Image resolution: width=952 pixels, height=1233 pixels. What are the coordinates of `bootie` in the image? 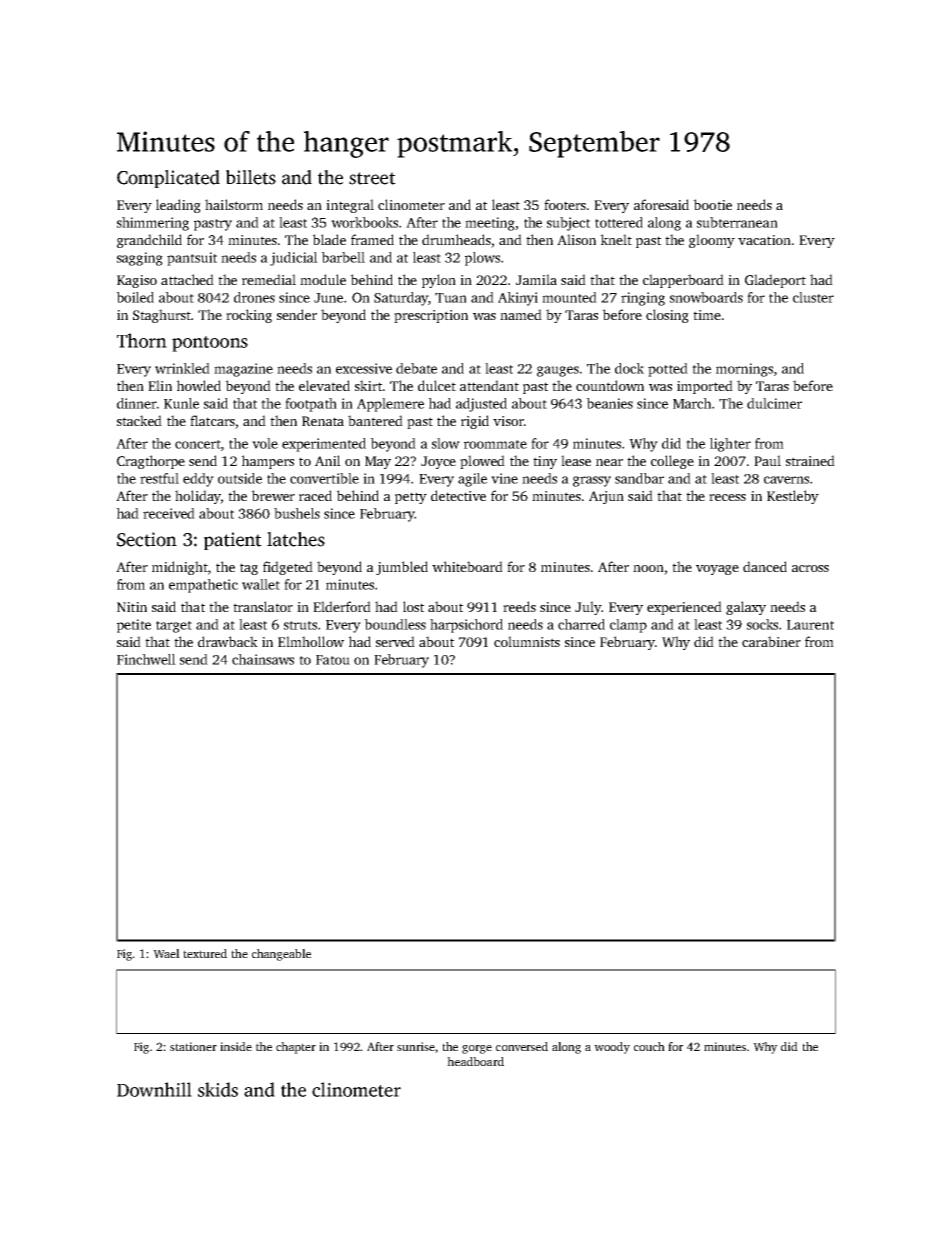 It's located at (712, 204).
